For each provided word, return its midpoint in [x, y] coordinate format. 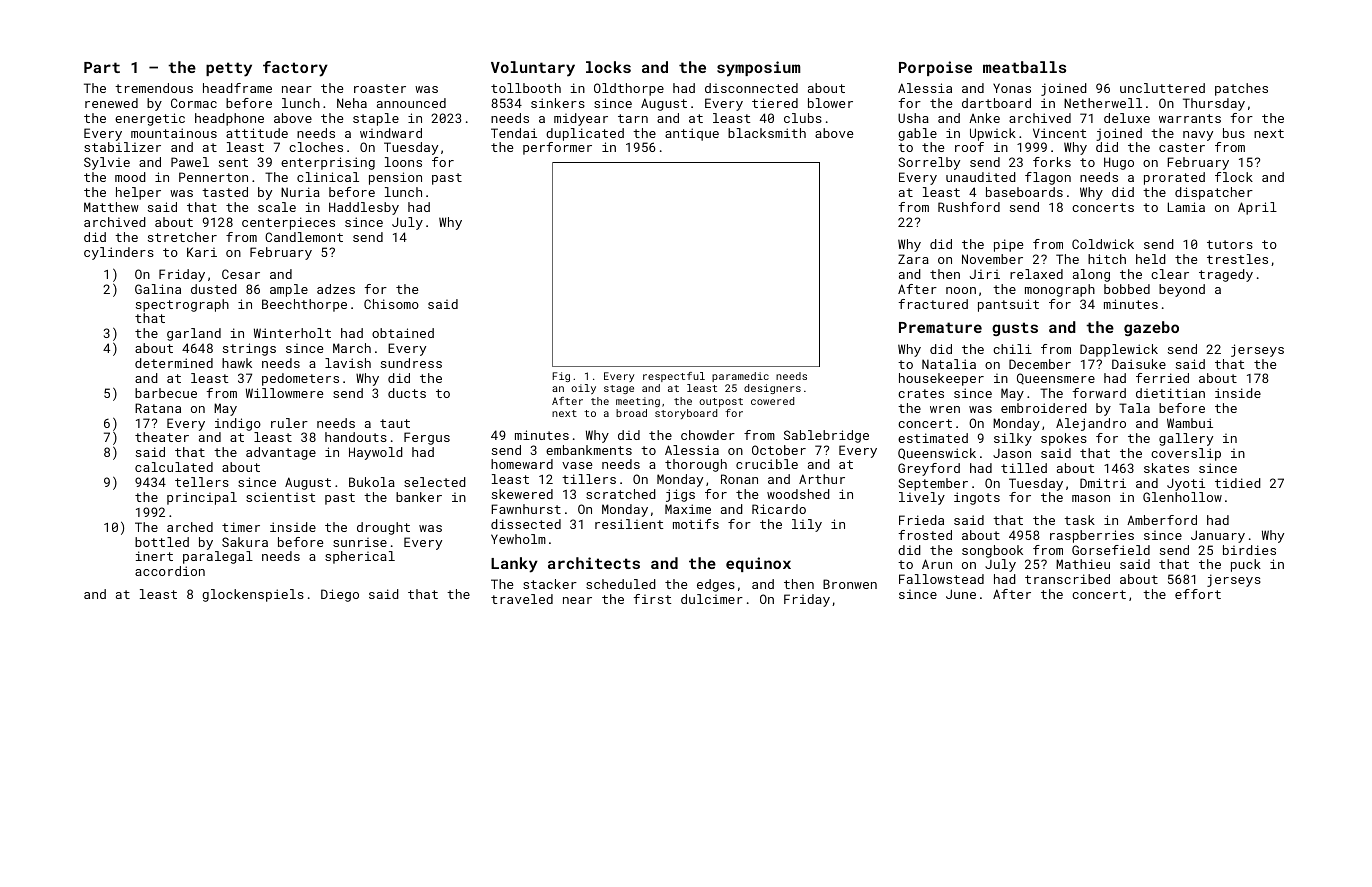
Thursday [1214, 104]
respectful [674, 377]
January [1218, 536]
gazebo [1151, 328]
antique [692, 134]
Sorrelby [929, 163]
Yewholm [518, 539]
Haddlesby [364, 208]
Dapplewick [1119, 350]
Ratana [158, 408]
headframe [237, 88]
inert [154, 556]
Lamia [1186, 207]
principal [202, 498]
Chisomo [391, 304]
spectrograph [182, 305]
